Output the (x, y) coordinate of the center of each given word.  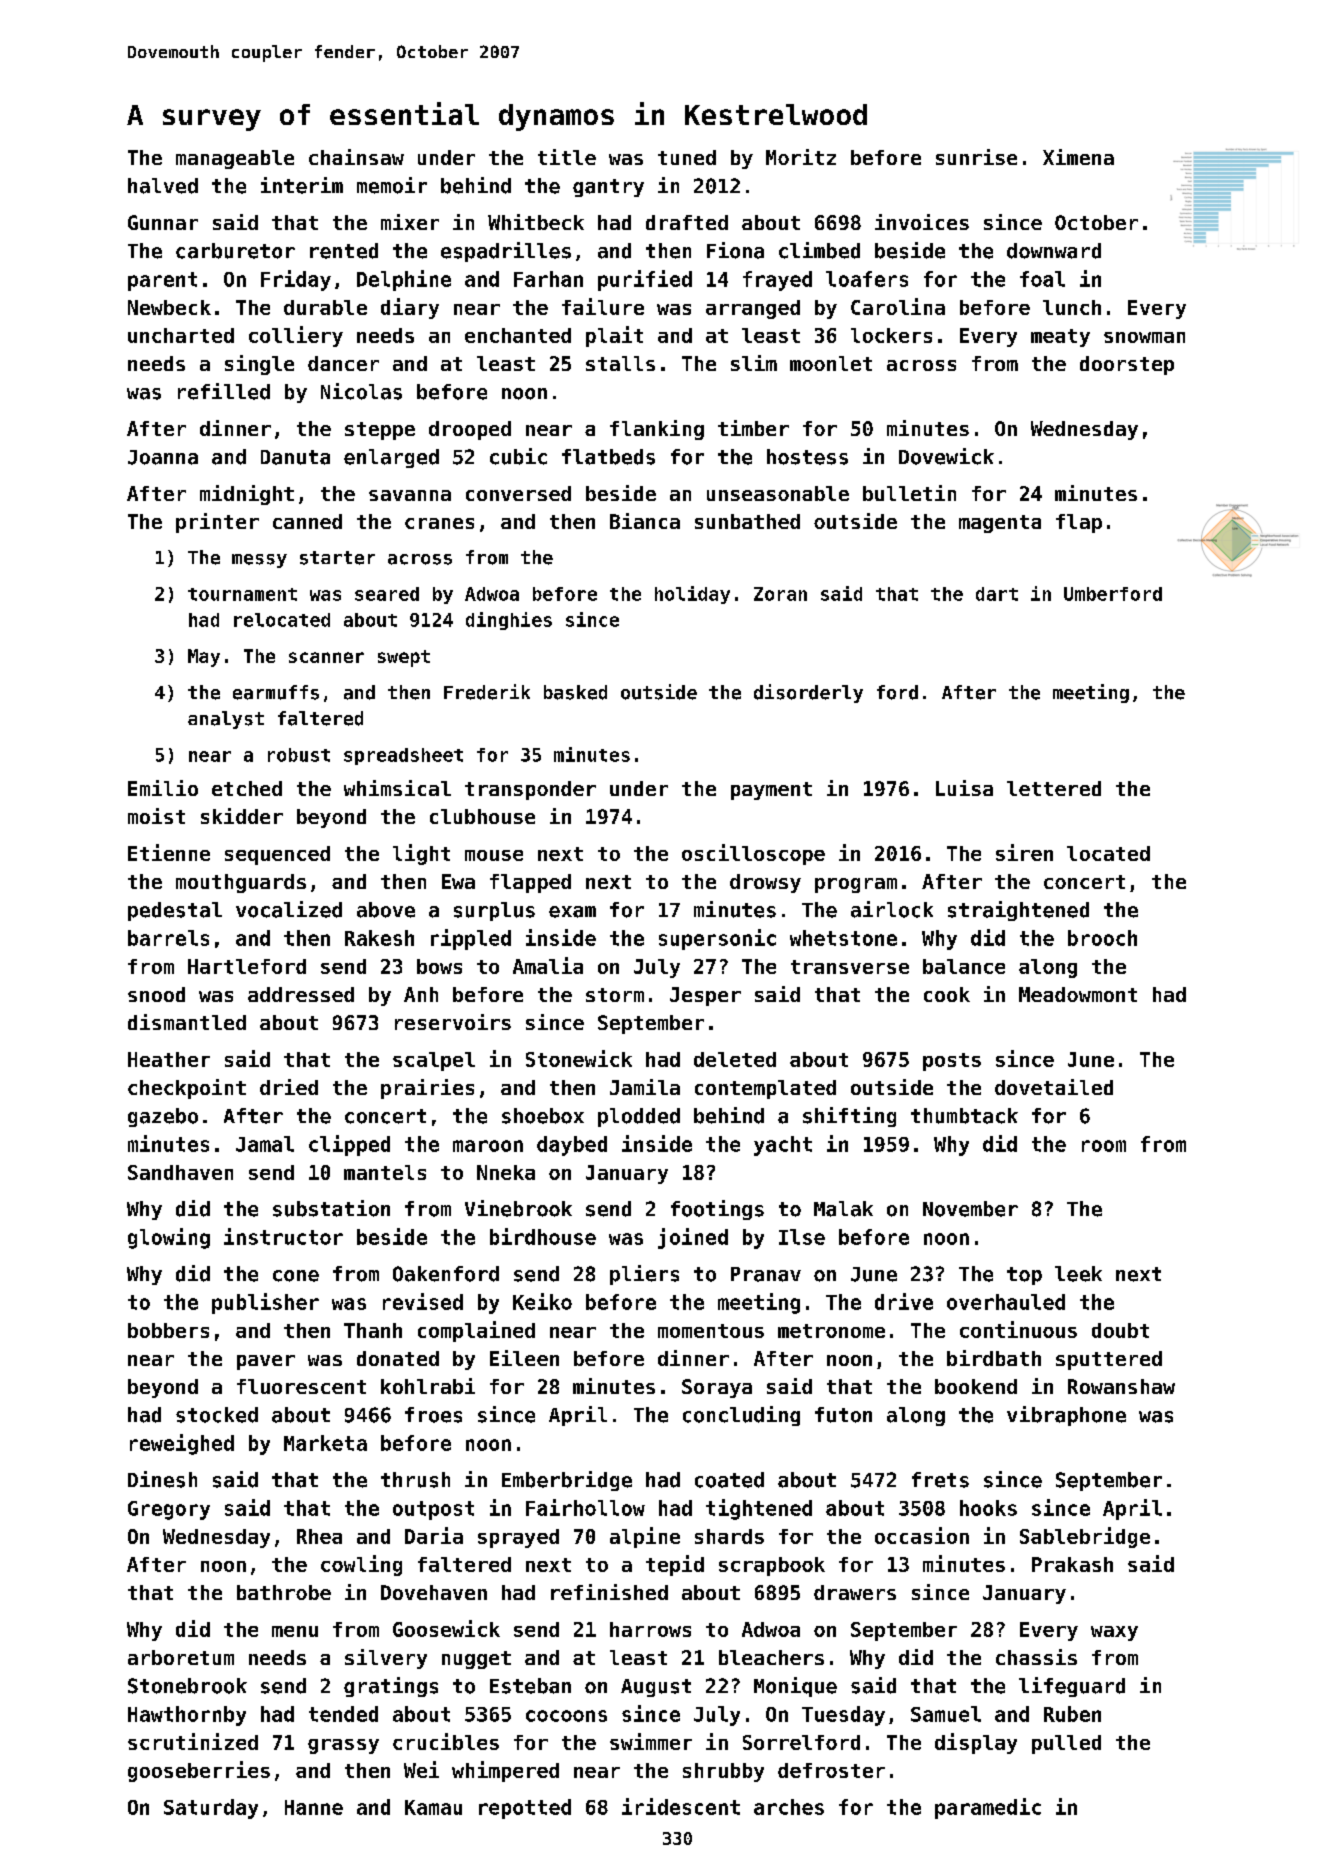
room (1104, 1146)
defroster (831, 1770)
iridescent (681, 1806)
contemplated (765, 1089)
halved (163, 186)
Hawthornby (187, 1716)
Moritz (801, 157)
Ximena (1078, 157)
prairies (427, 1089)
